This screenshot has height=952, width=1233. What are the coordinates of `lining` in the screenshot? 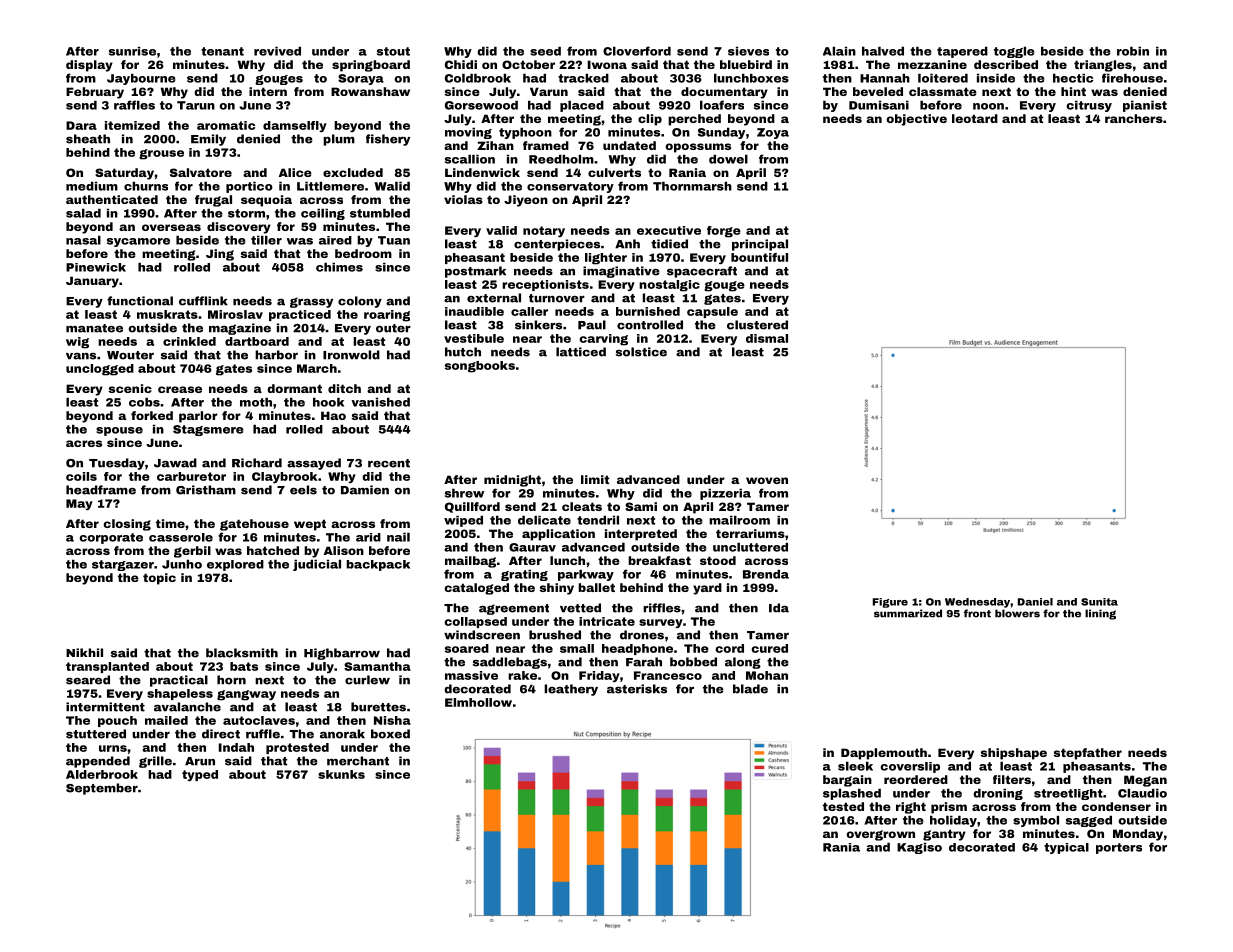 It's located at (1100, 614).
